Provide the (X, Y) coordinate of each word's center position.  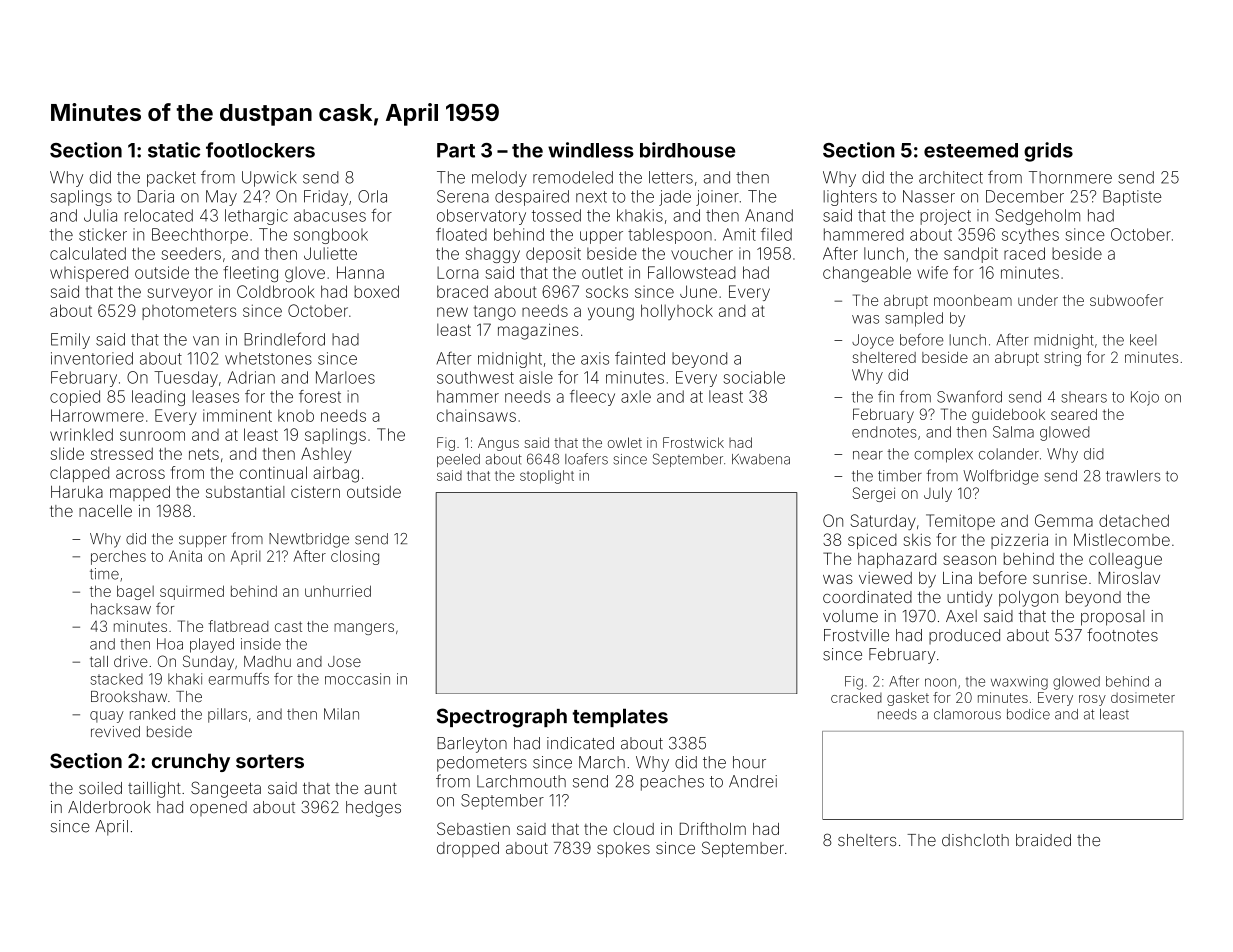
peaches (672, 783)
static (174, 150)
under (1038, 300)
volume (850, 616)
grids (1048, 152)
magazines (538, 331)
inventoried (92, 358)
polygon (1028, 599)
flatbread (238, 626)
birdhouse (687, 150)
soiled (100, 788)
